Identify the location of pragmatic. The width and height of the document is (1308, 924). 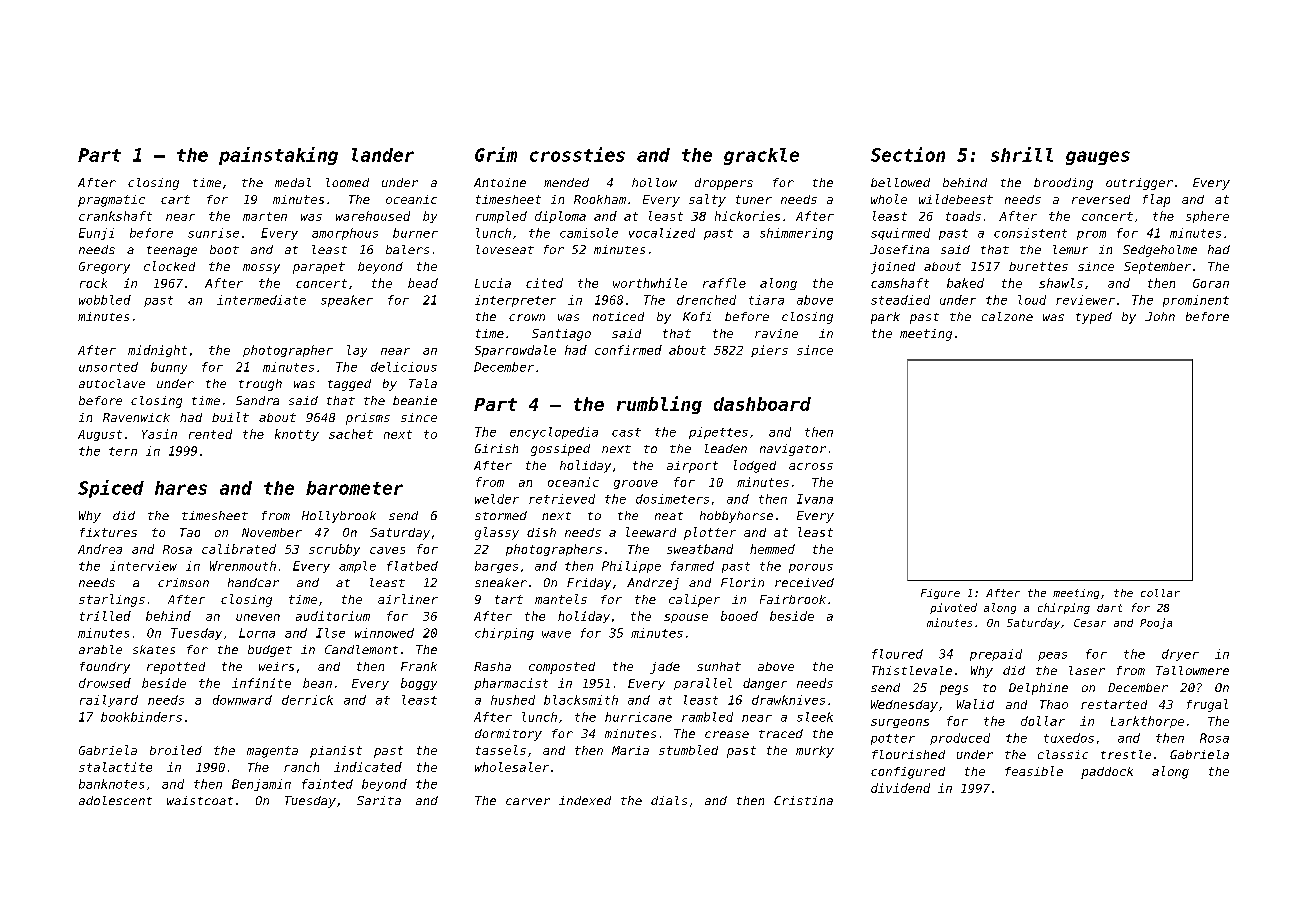
(111, 201).
